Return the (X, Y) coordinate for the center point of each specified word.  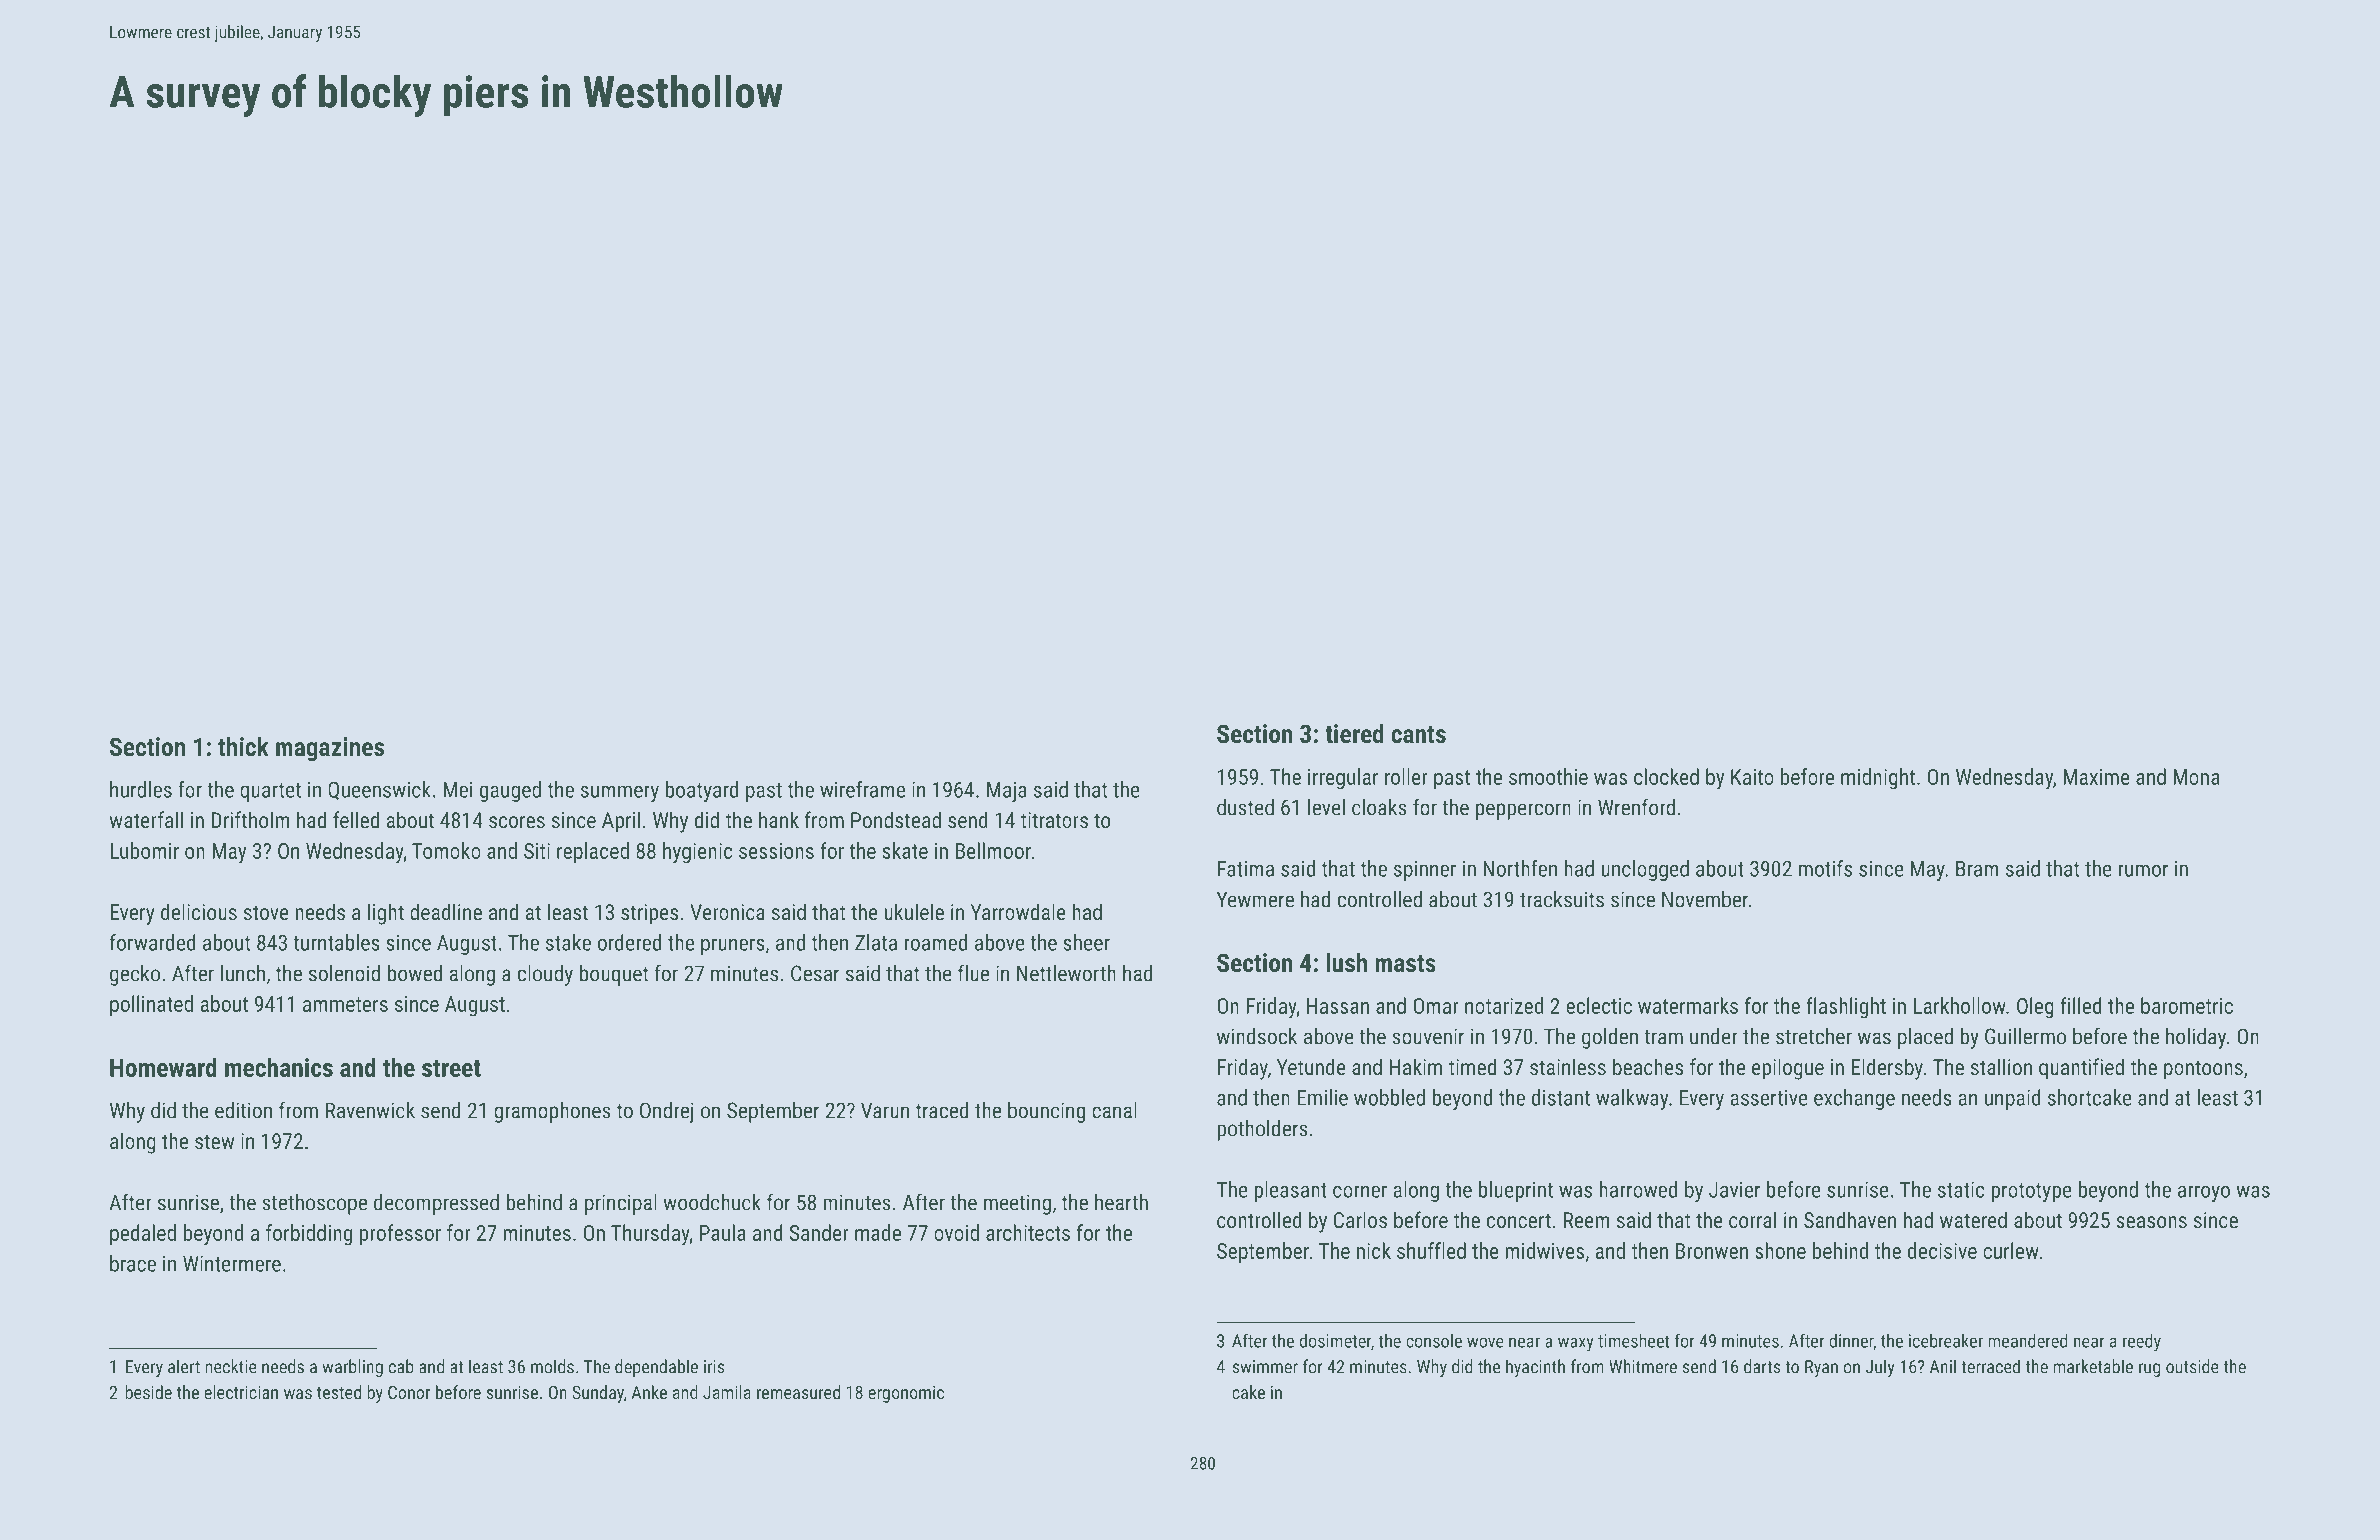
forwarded (152, 942)
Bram (1977, 869)
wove (1485, 1342)
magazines (330, 749)
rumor (2143, 870)
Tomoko (446, 850)
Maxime (2096, 777)
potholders (1262, 1130)
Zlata (876, 942)
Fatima (1246, 869)
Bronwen (1712, 1251)
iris (714, 1367)
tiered (1354, 733)
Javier (1734, 1190)
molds (552, 1366)
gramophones (552, 1112)
